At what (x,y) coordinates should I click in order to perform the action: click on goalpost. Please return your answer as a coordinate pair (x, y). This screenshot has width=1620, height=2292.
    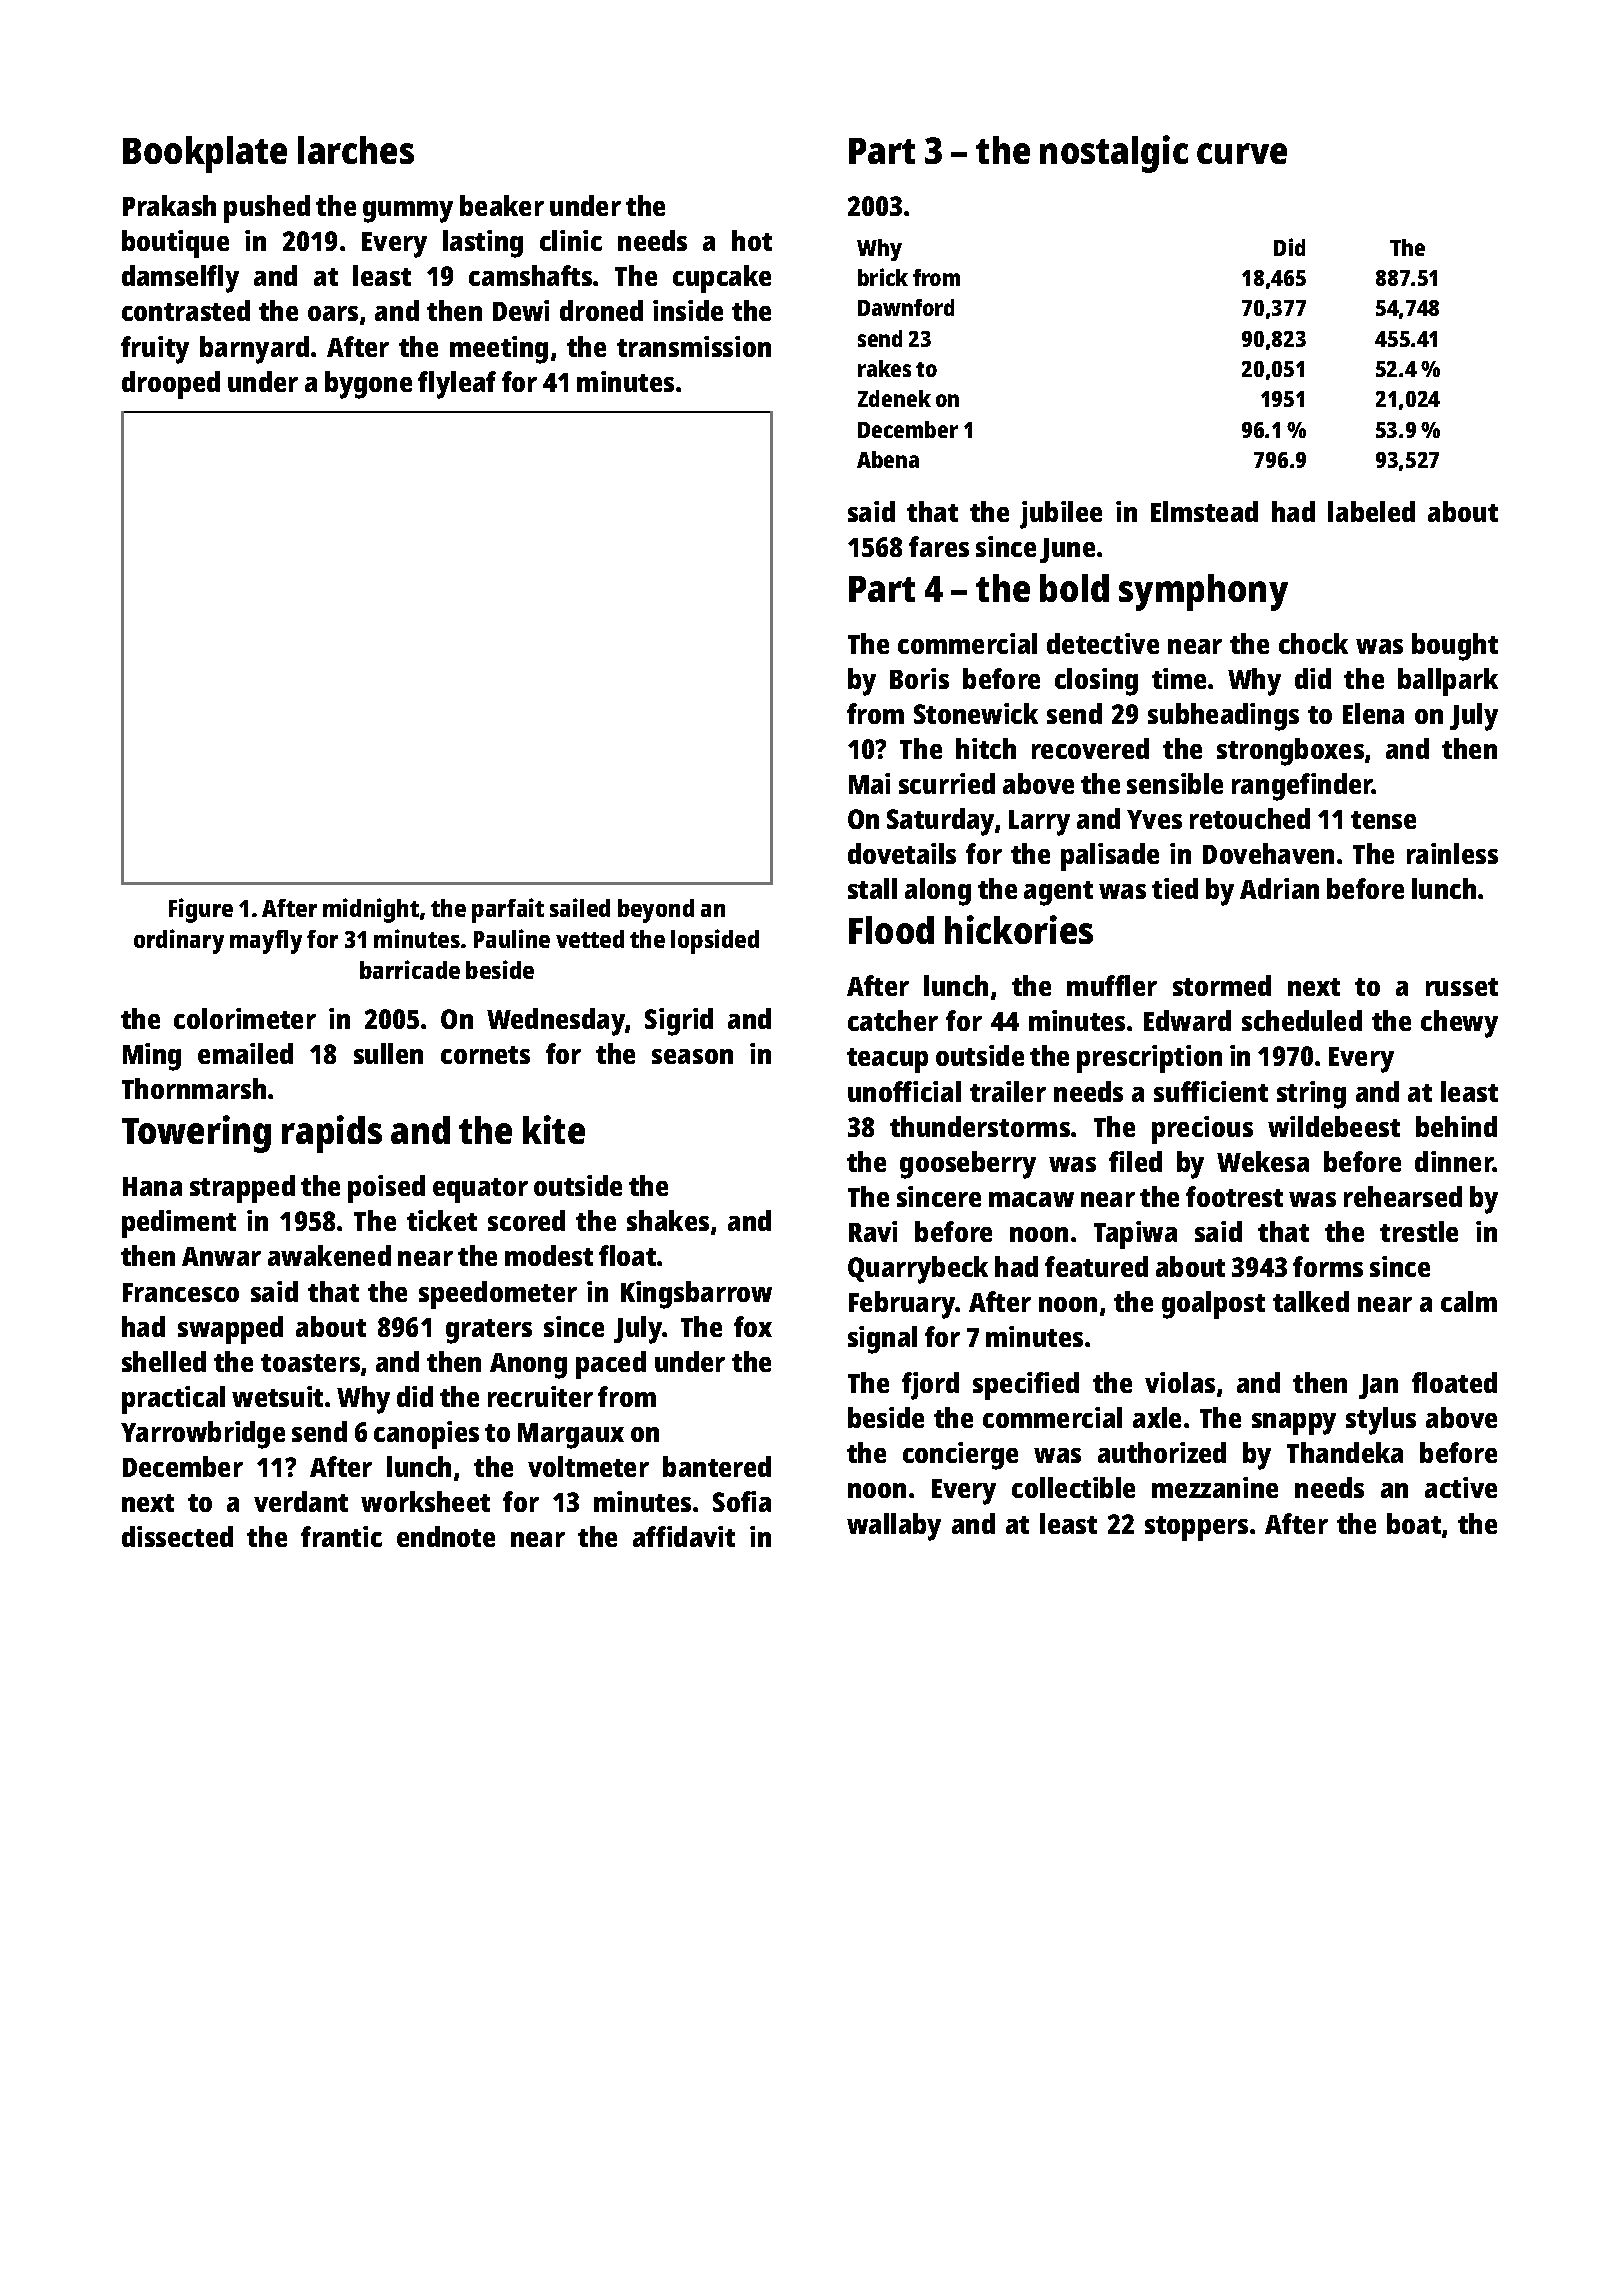
    Looking at the image, I should click on (1213, 1305).
